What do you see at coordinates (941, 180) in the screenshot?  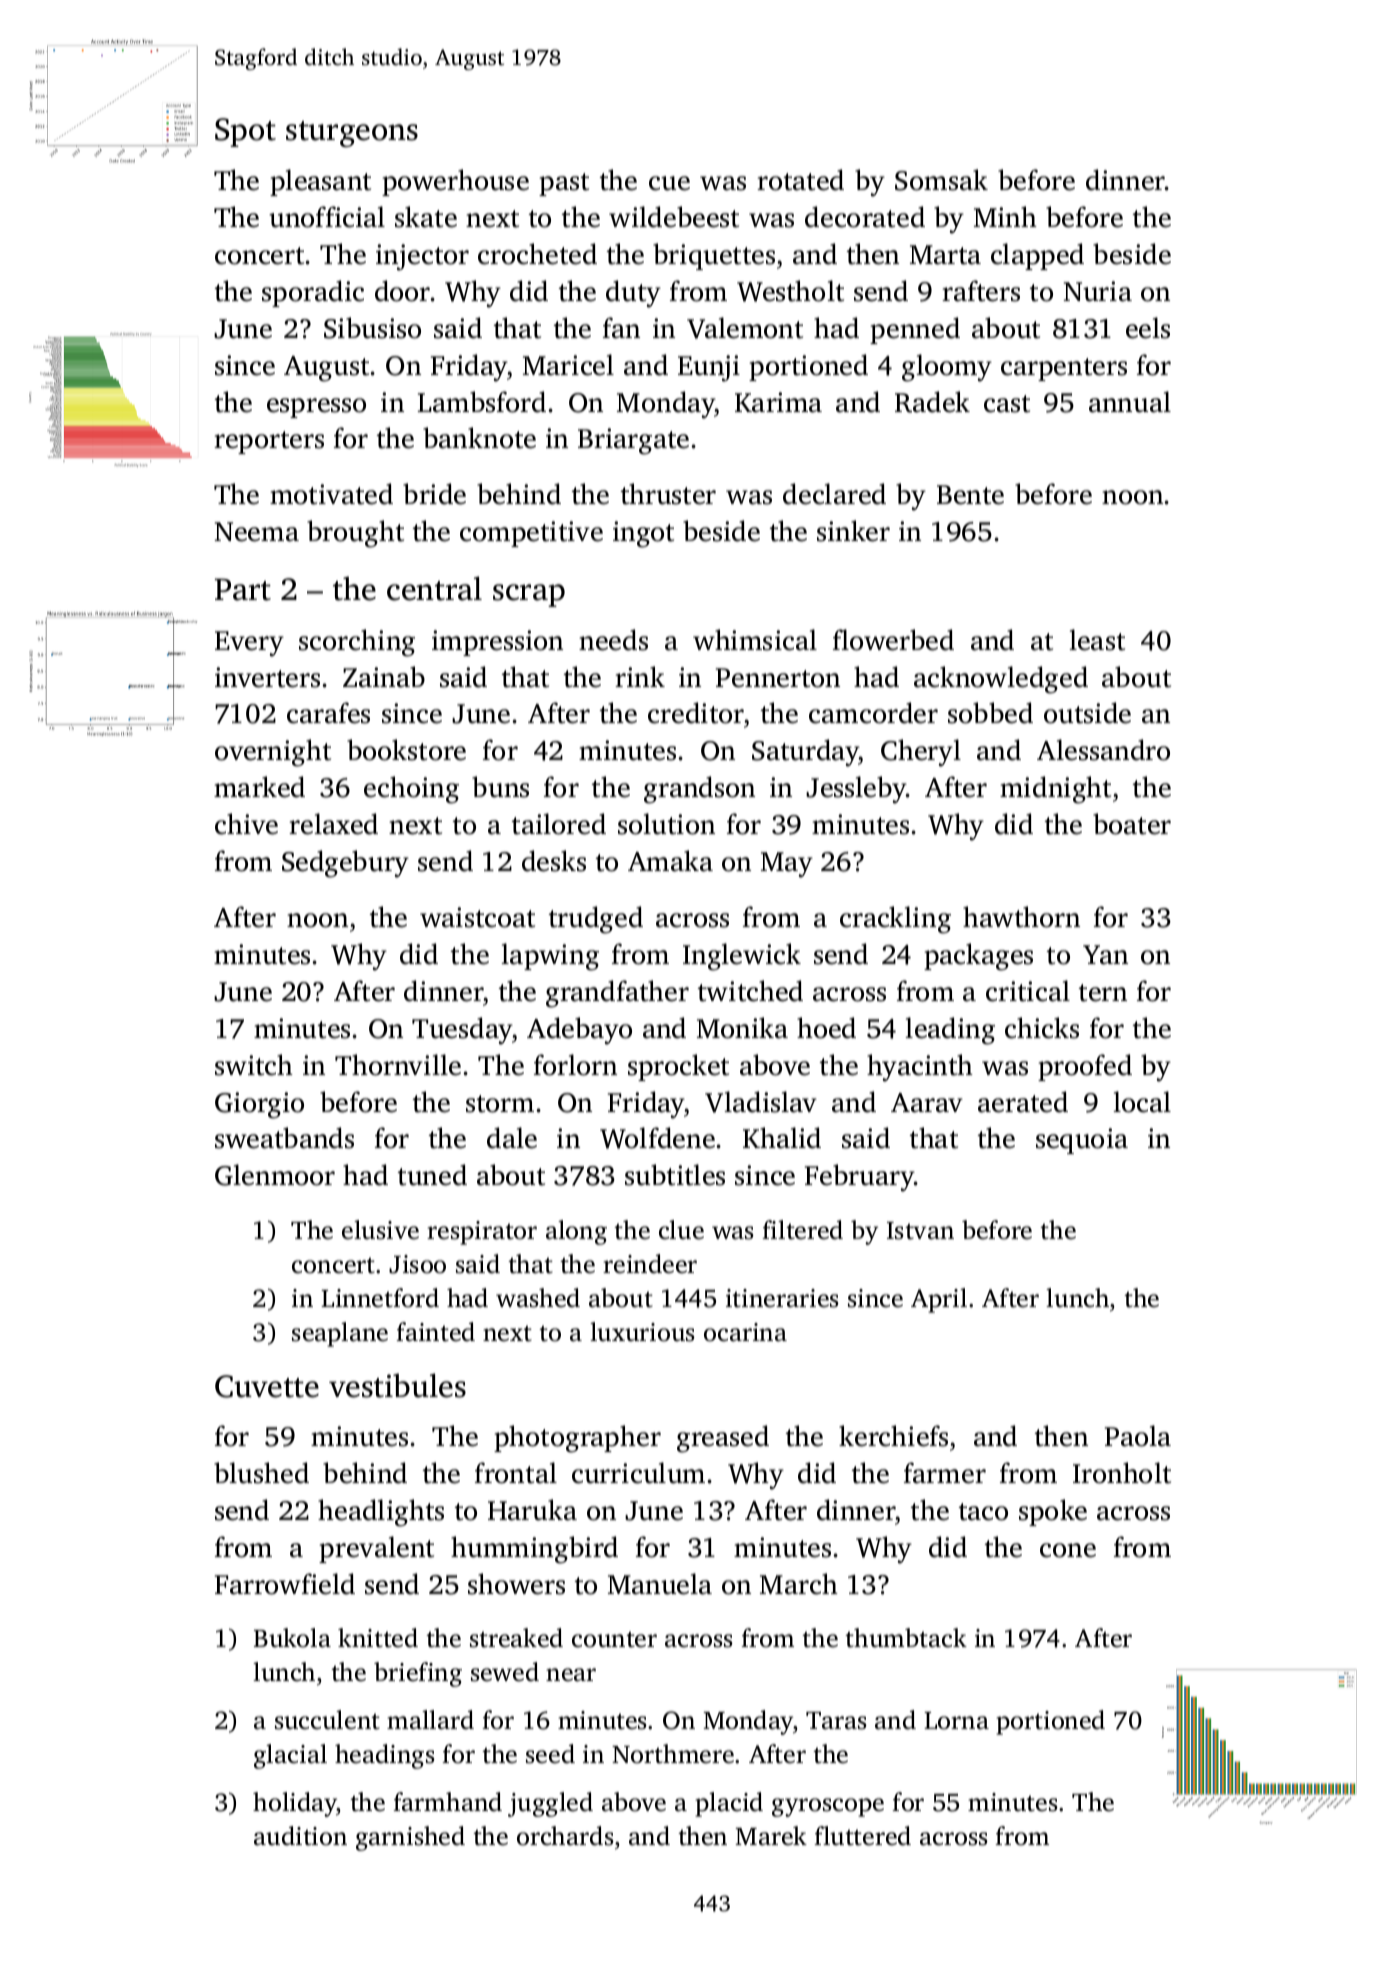 I see `Somsak` at bounding box center [941, 180].
